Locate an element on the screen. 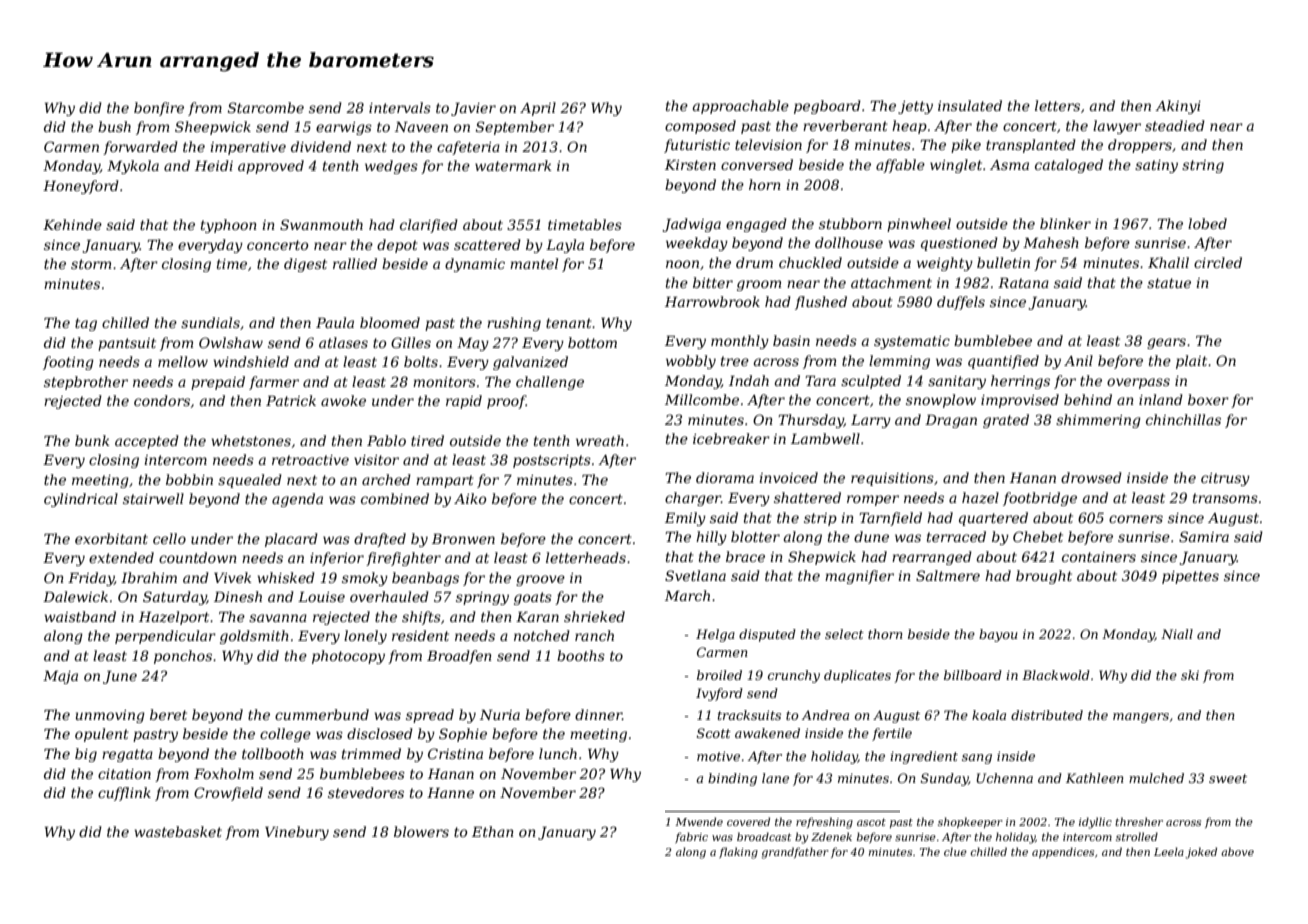 Image resolution: width=1308 pixels, height=924 pixels. lobed is located at coordinates (1207, 223).
